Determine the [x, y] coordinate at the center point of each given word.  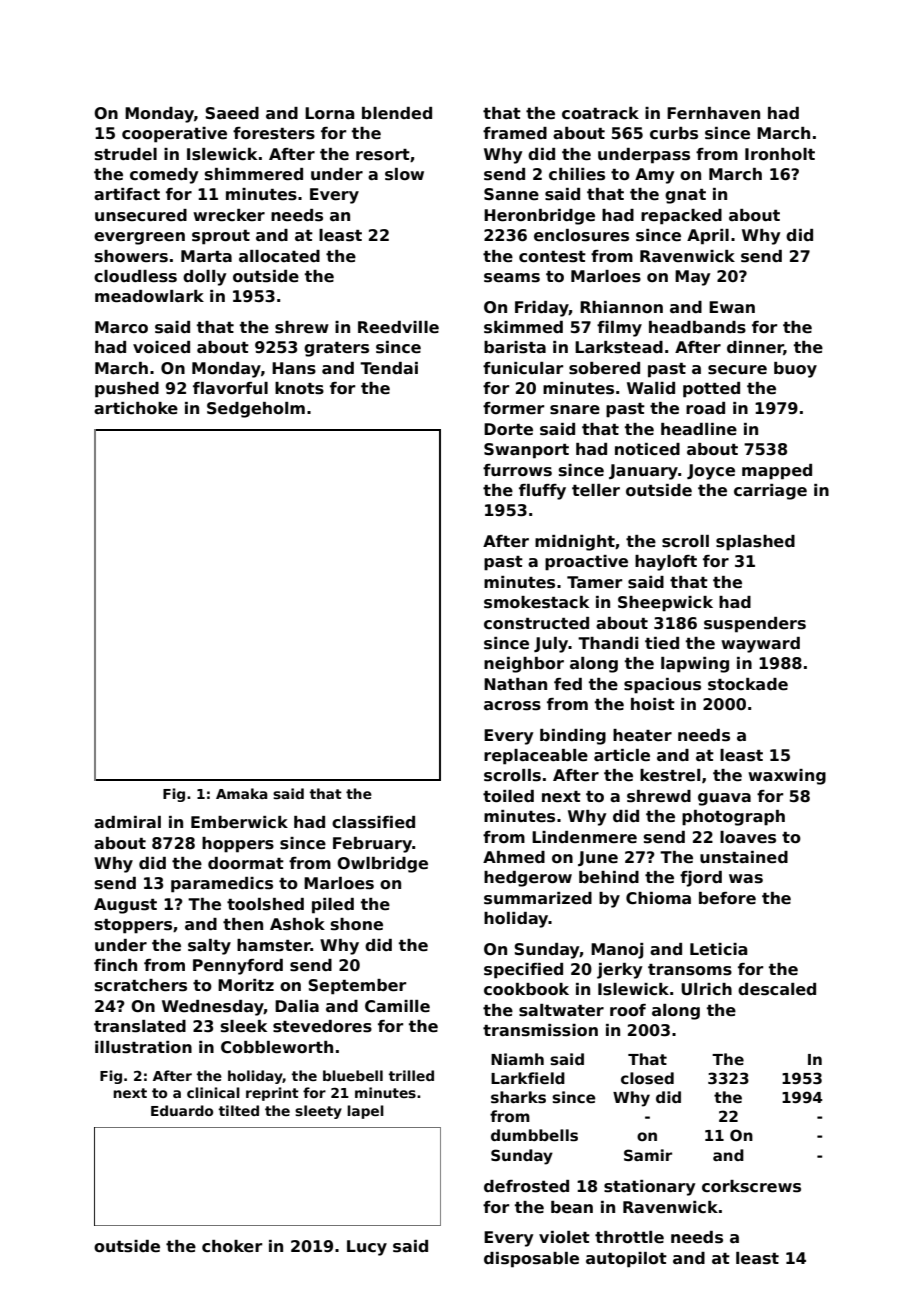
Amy [654, 176]
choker [232, 1246]
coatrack [600, 113]
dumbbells [534, 1135]
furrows [517, 470]
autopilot [626, 1260]
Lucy [367, 1248]
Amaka [242, 793]
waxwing [787, 777]
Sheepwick [665, 604]
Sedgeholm [256, 410]
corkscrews [751, 1186]
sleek [244, 1026]
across [512, 706]
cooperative [174, 135]
